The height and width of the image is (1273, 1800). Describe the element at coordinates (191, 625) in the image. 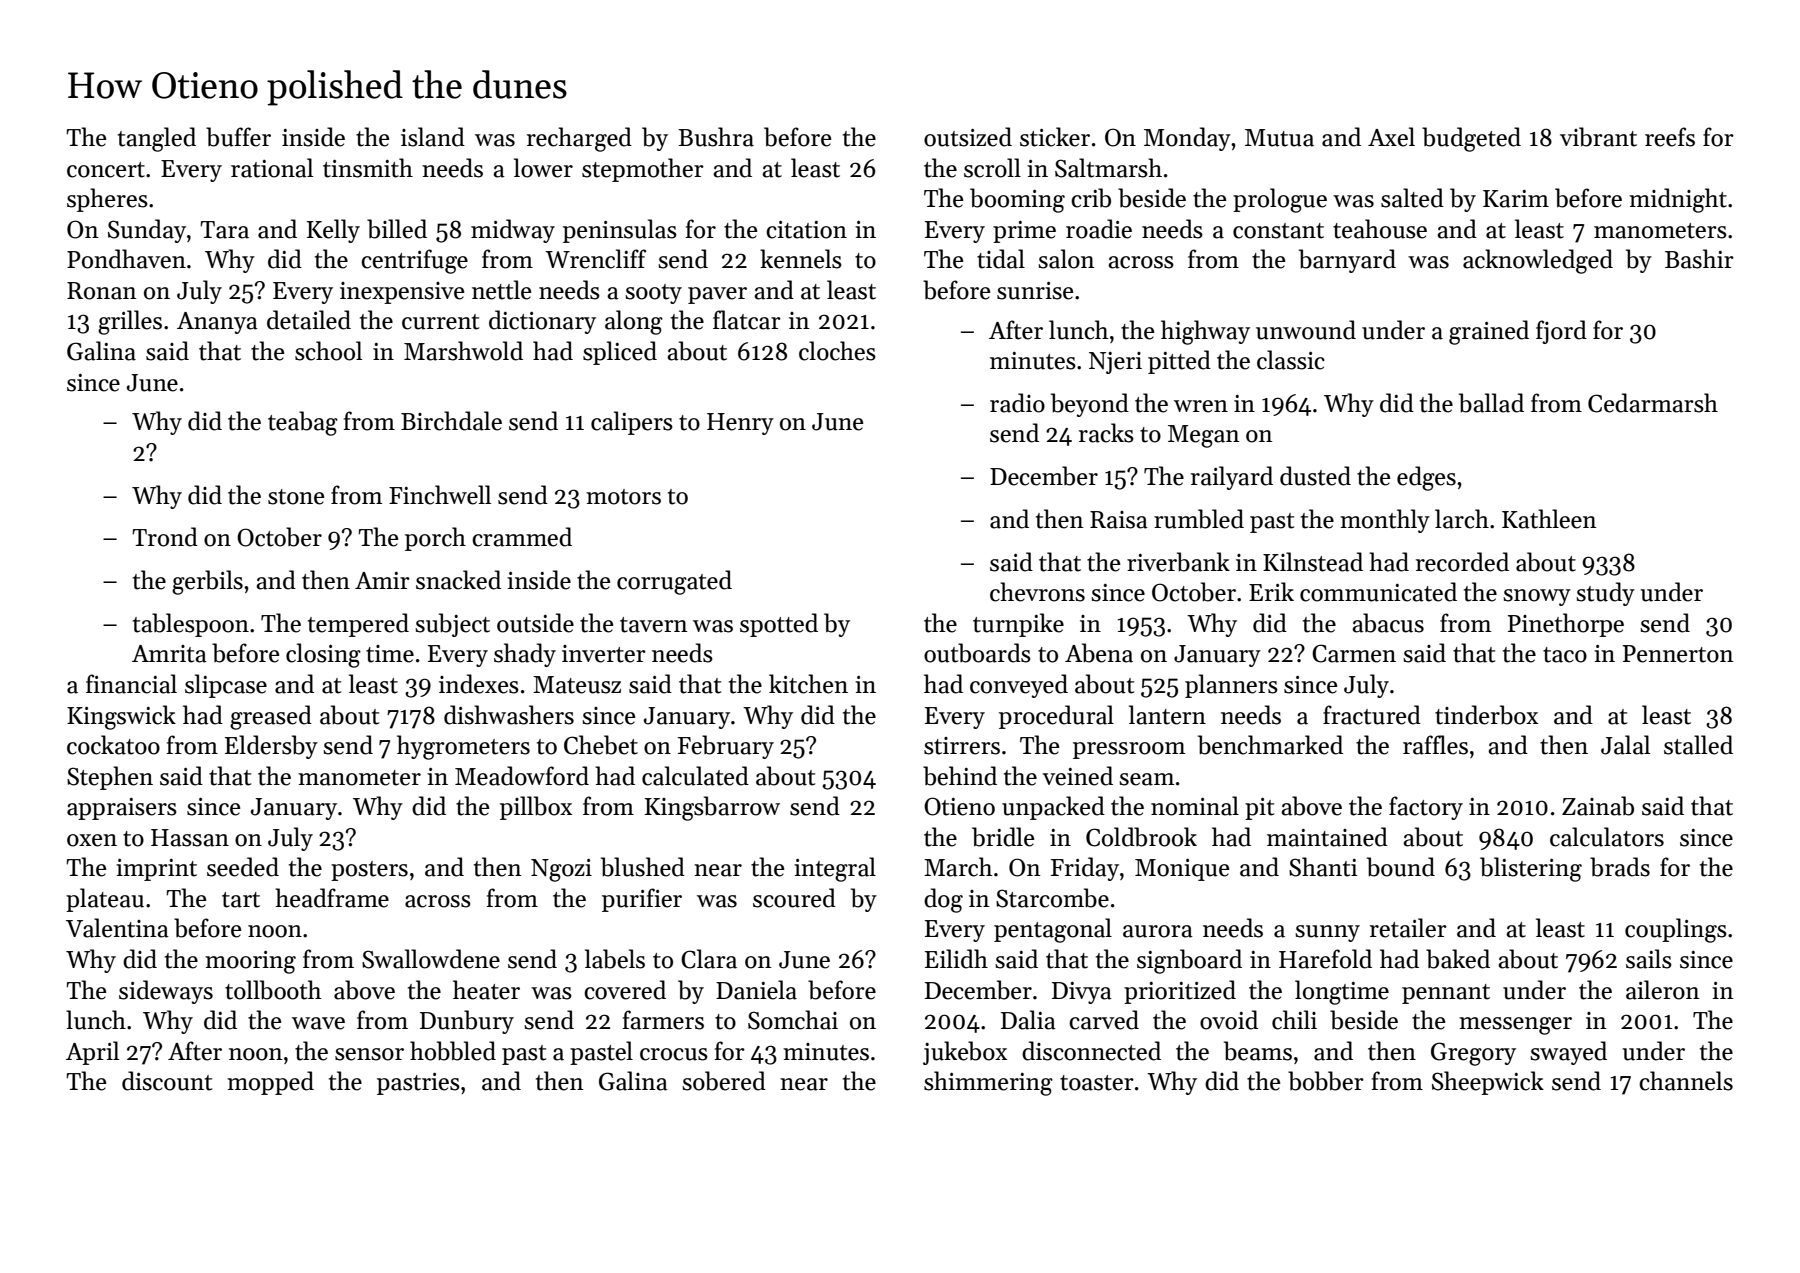

I see `tablespoon` at that location.
